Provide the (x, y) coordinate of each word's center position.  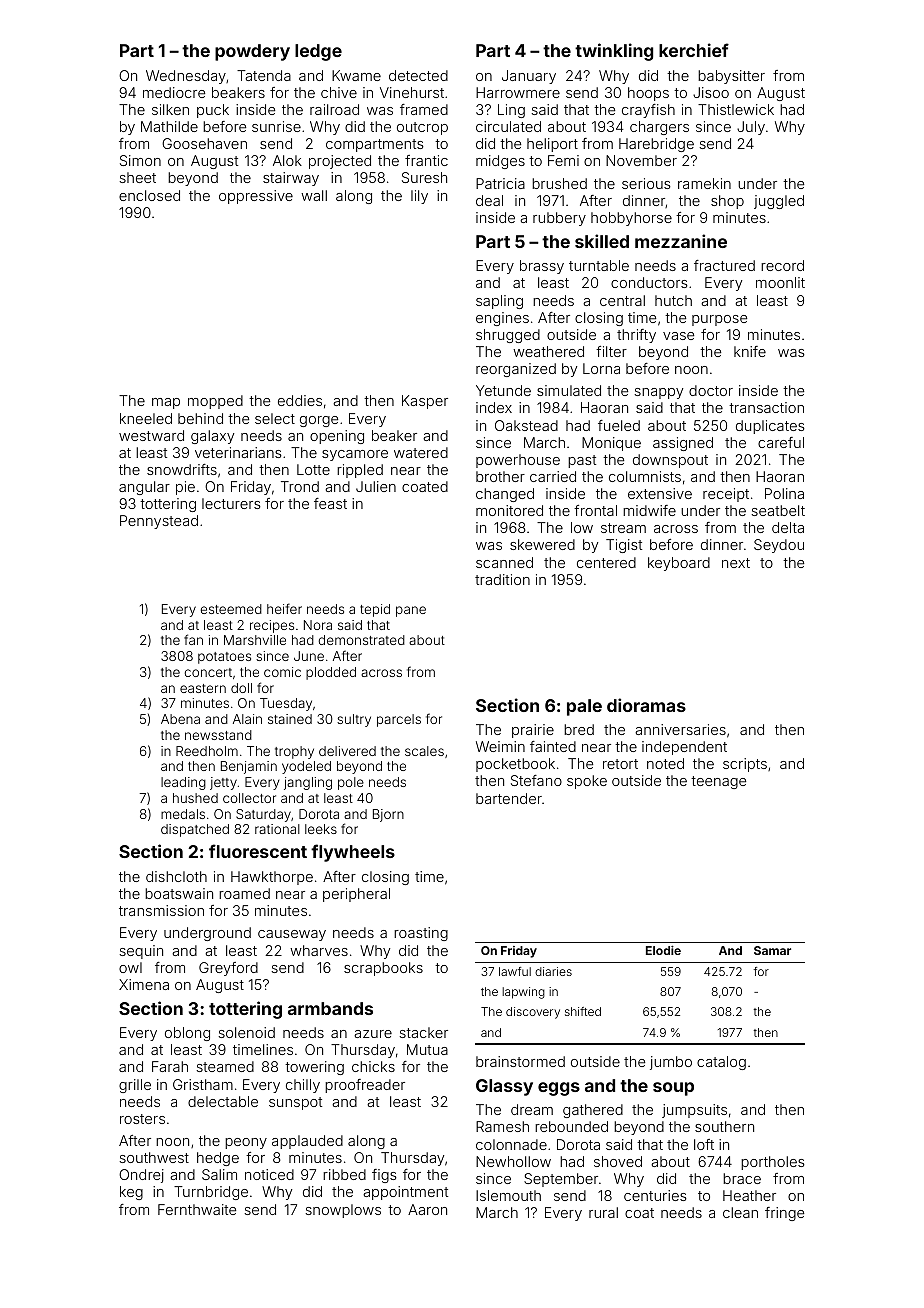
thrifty (636, 336)
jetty (223, 783)
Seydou (779, 546)
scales (424, 751)
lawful (515, 971)
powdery (252, 52)
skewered (542, 544)
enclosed (149, 195)
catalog (721, 1063)
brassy (542, 267)
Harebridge (656, 145)
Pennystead (159, 522)
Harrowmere (518, 92)
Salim (219, 1174)
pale (584, 707)
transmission (161, 910)
